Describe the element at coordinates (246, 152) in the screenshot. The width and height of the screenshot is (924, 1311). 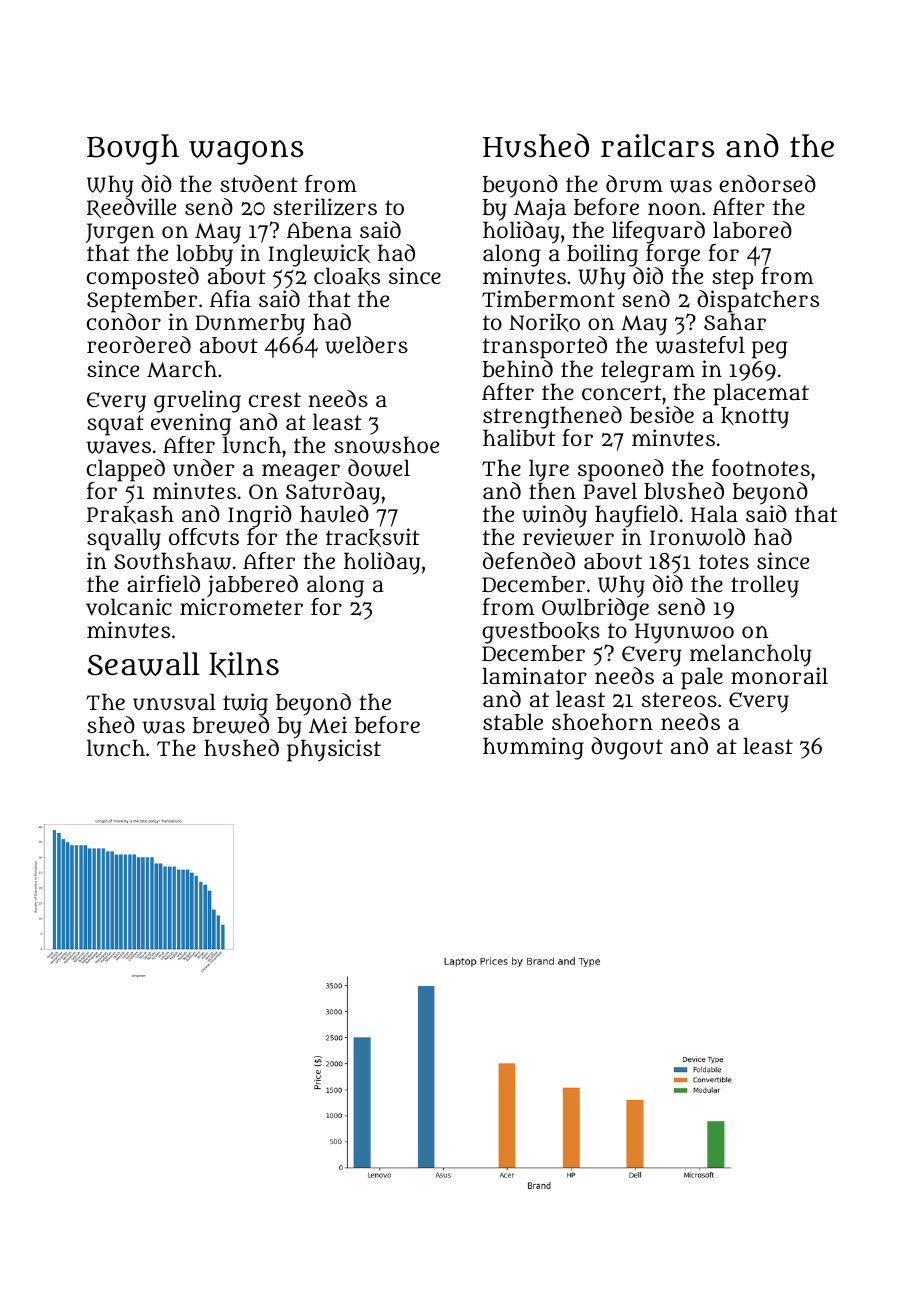
I see `wagons` at that location.
